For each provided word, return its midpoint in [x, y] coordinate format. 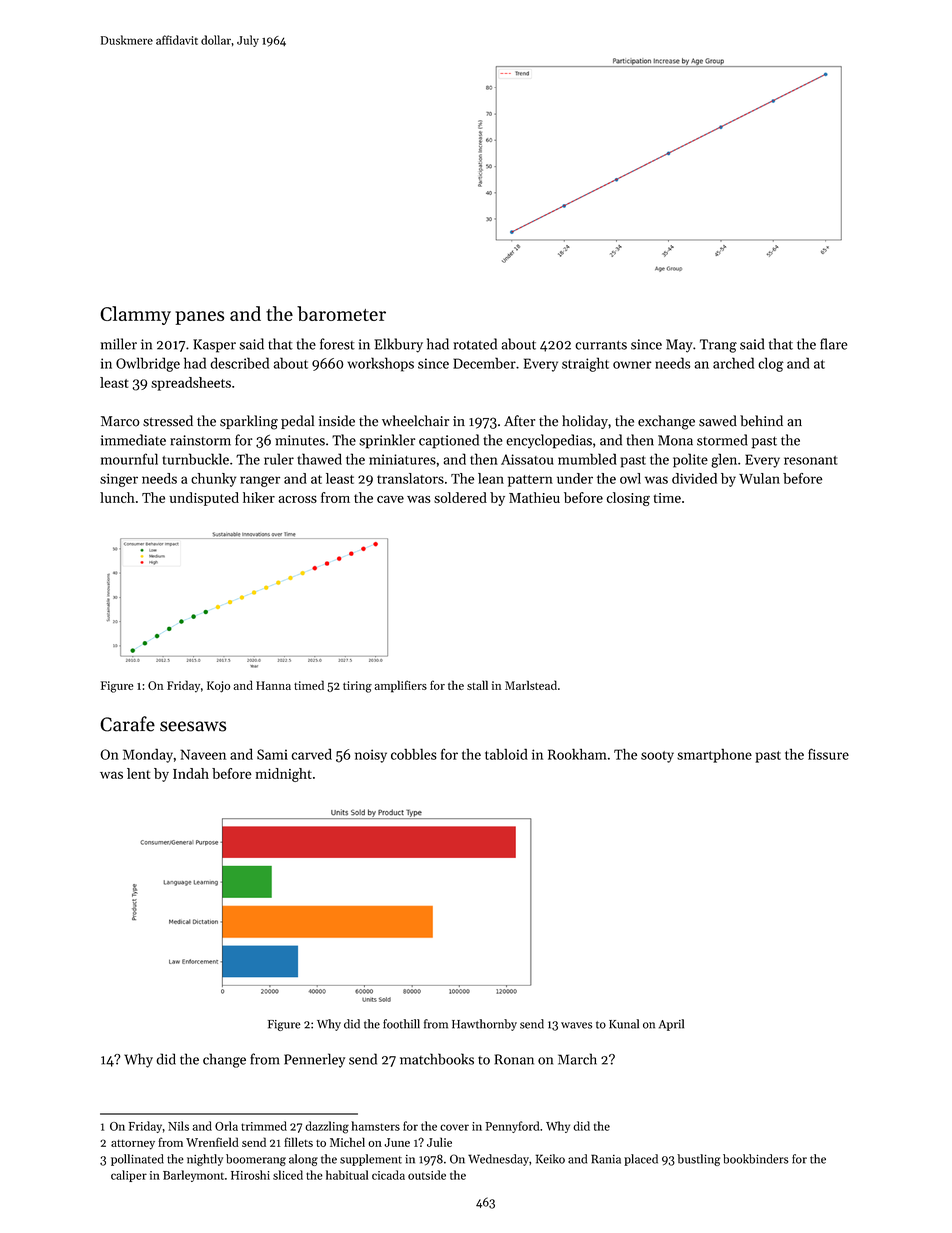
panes [199, 318]
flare [833, 344]
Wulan [759, 478]
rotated [475, 344]
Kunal [624, 1024]
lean [491, 478]
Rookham [577, 754]
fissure [828, 754]
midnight [284, 775]
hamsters [375, 1126]
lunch [117, 497]
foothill [401, 1024]
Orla [226, 1126]
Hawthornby [484, 1025]
